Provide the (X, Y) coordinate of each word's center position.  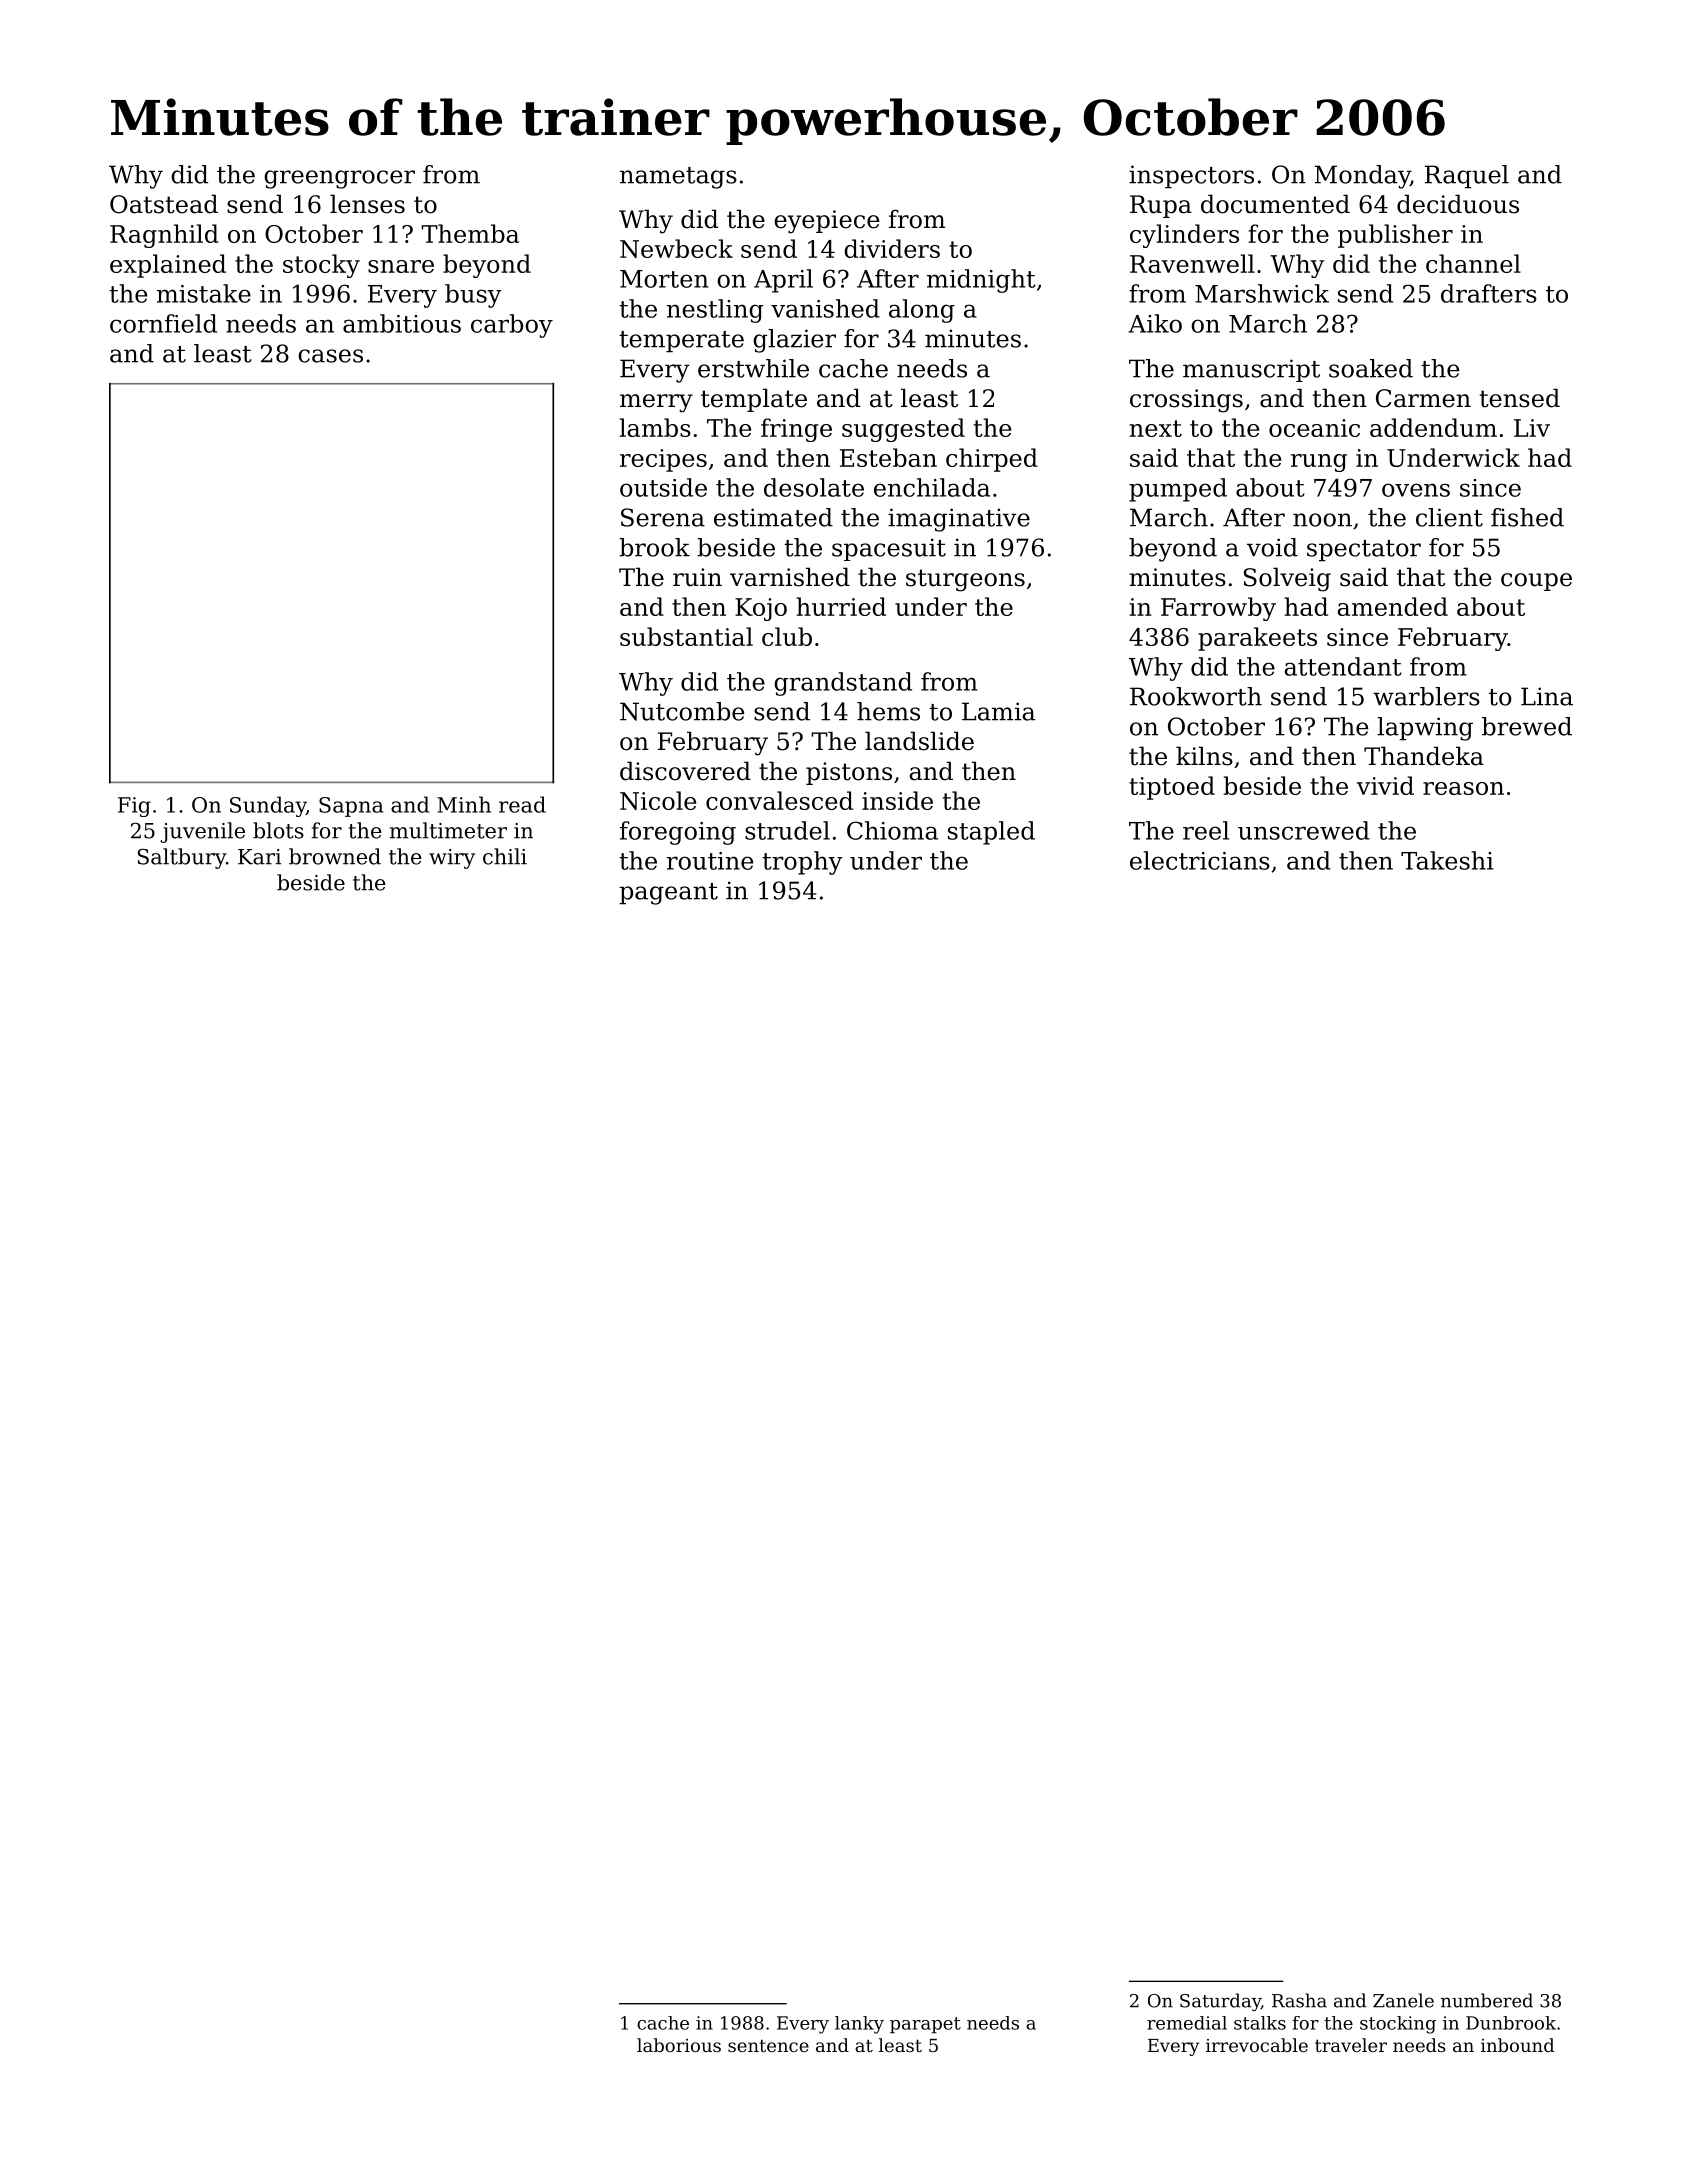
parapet (925, 2025)
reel (1206, 830)
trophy (802, 863)
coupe (1536, 582)
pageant (668, 894)
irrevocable (1257, 2045)
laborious (679, 2045)
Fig (134, 807)
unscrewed (1304, 830)
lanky (859, 2025)
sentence (768, 2045)
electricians (1200, 860)
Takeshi (1447, 860)
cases (330, 356)
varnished (790, 577)
